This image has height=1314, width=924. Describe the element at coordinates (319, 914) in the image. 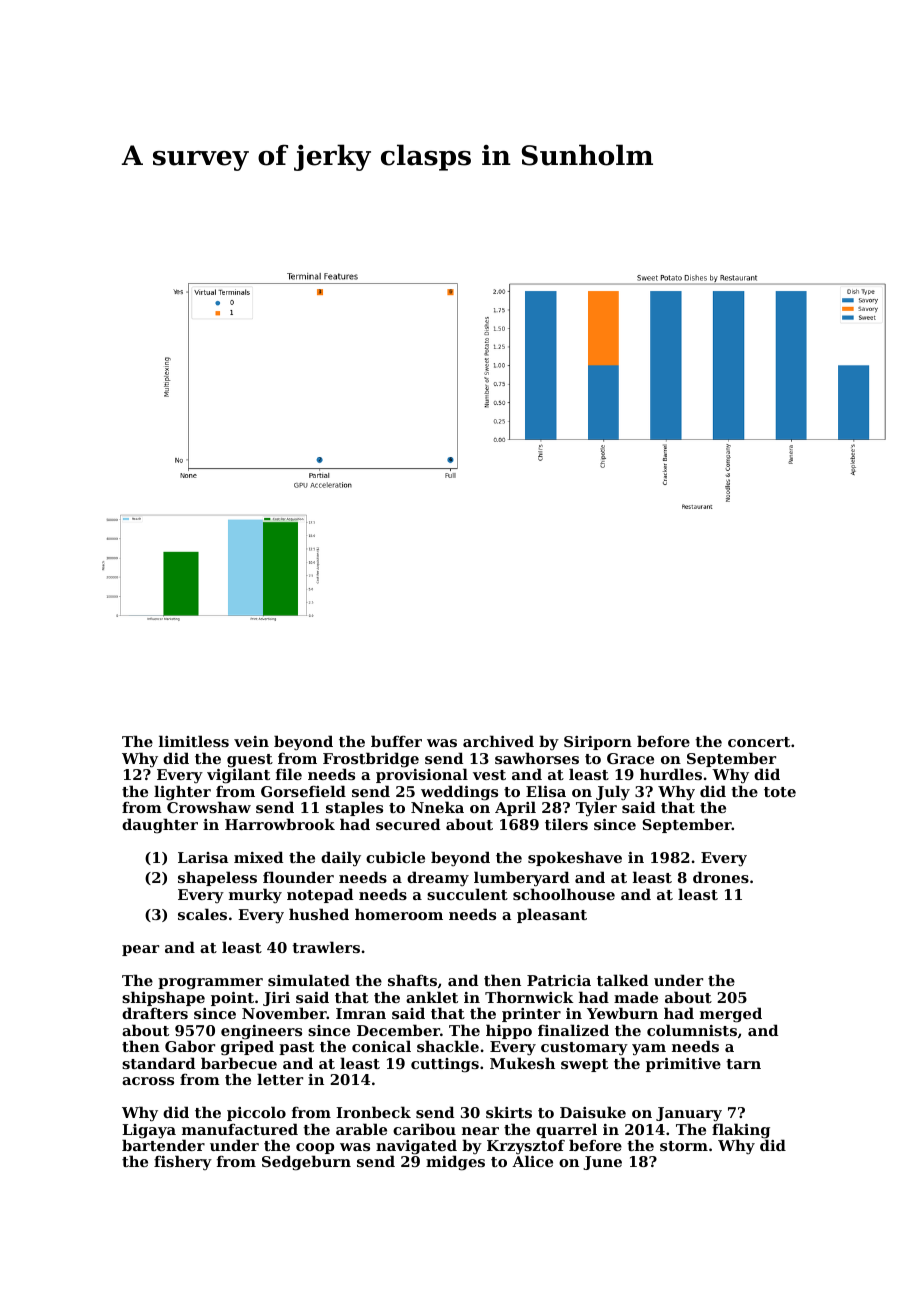

I see `hushed` at that location.
